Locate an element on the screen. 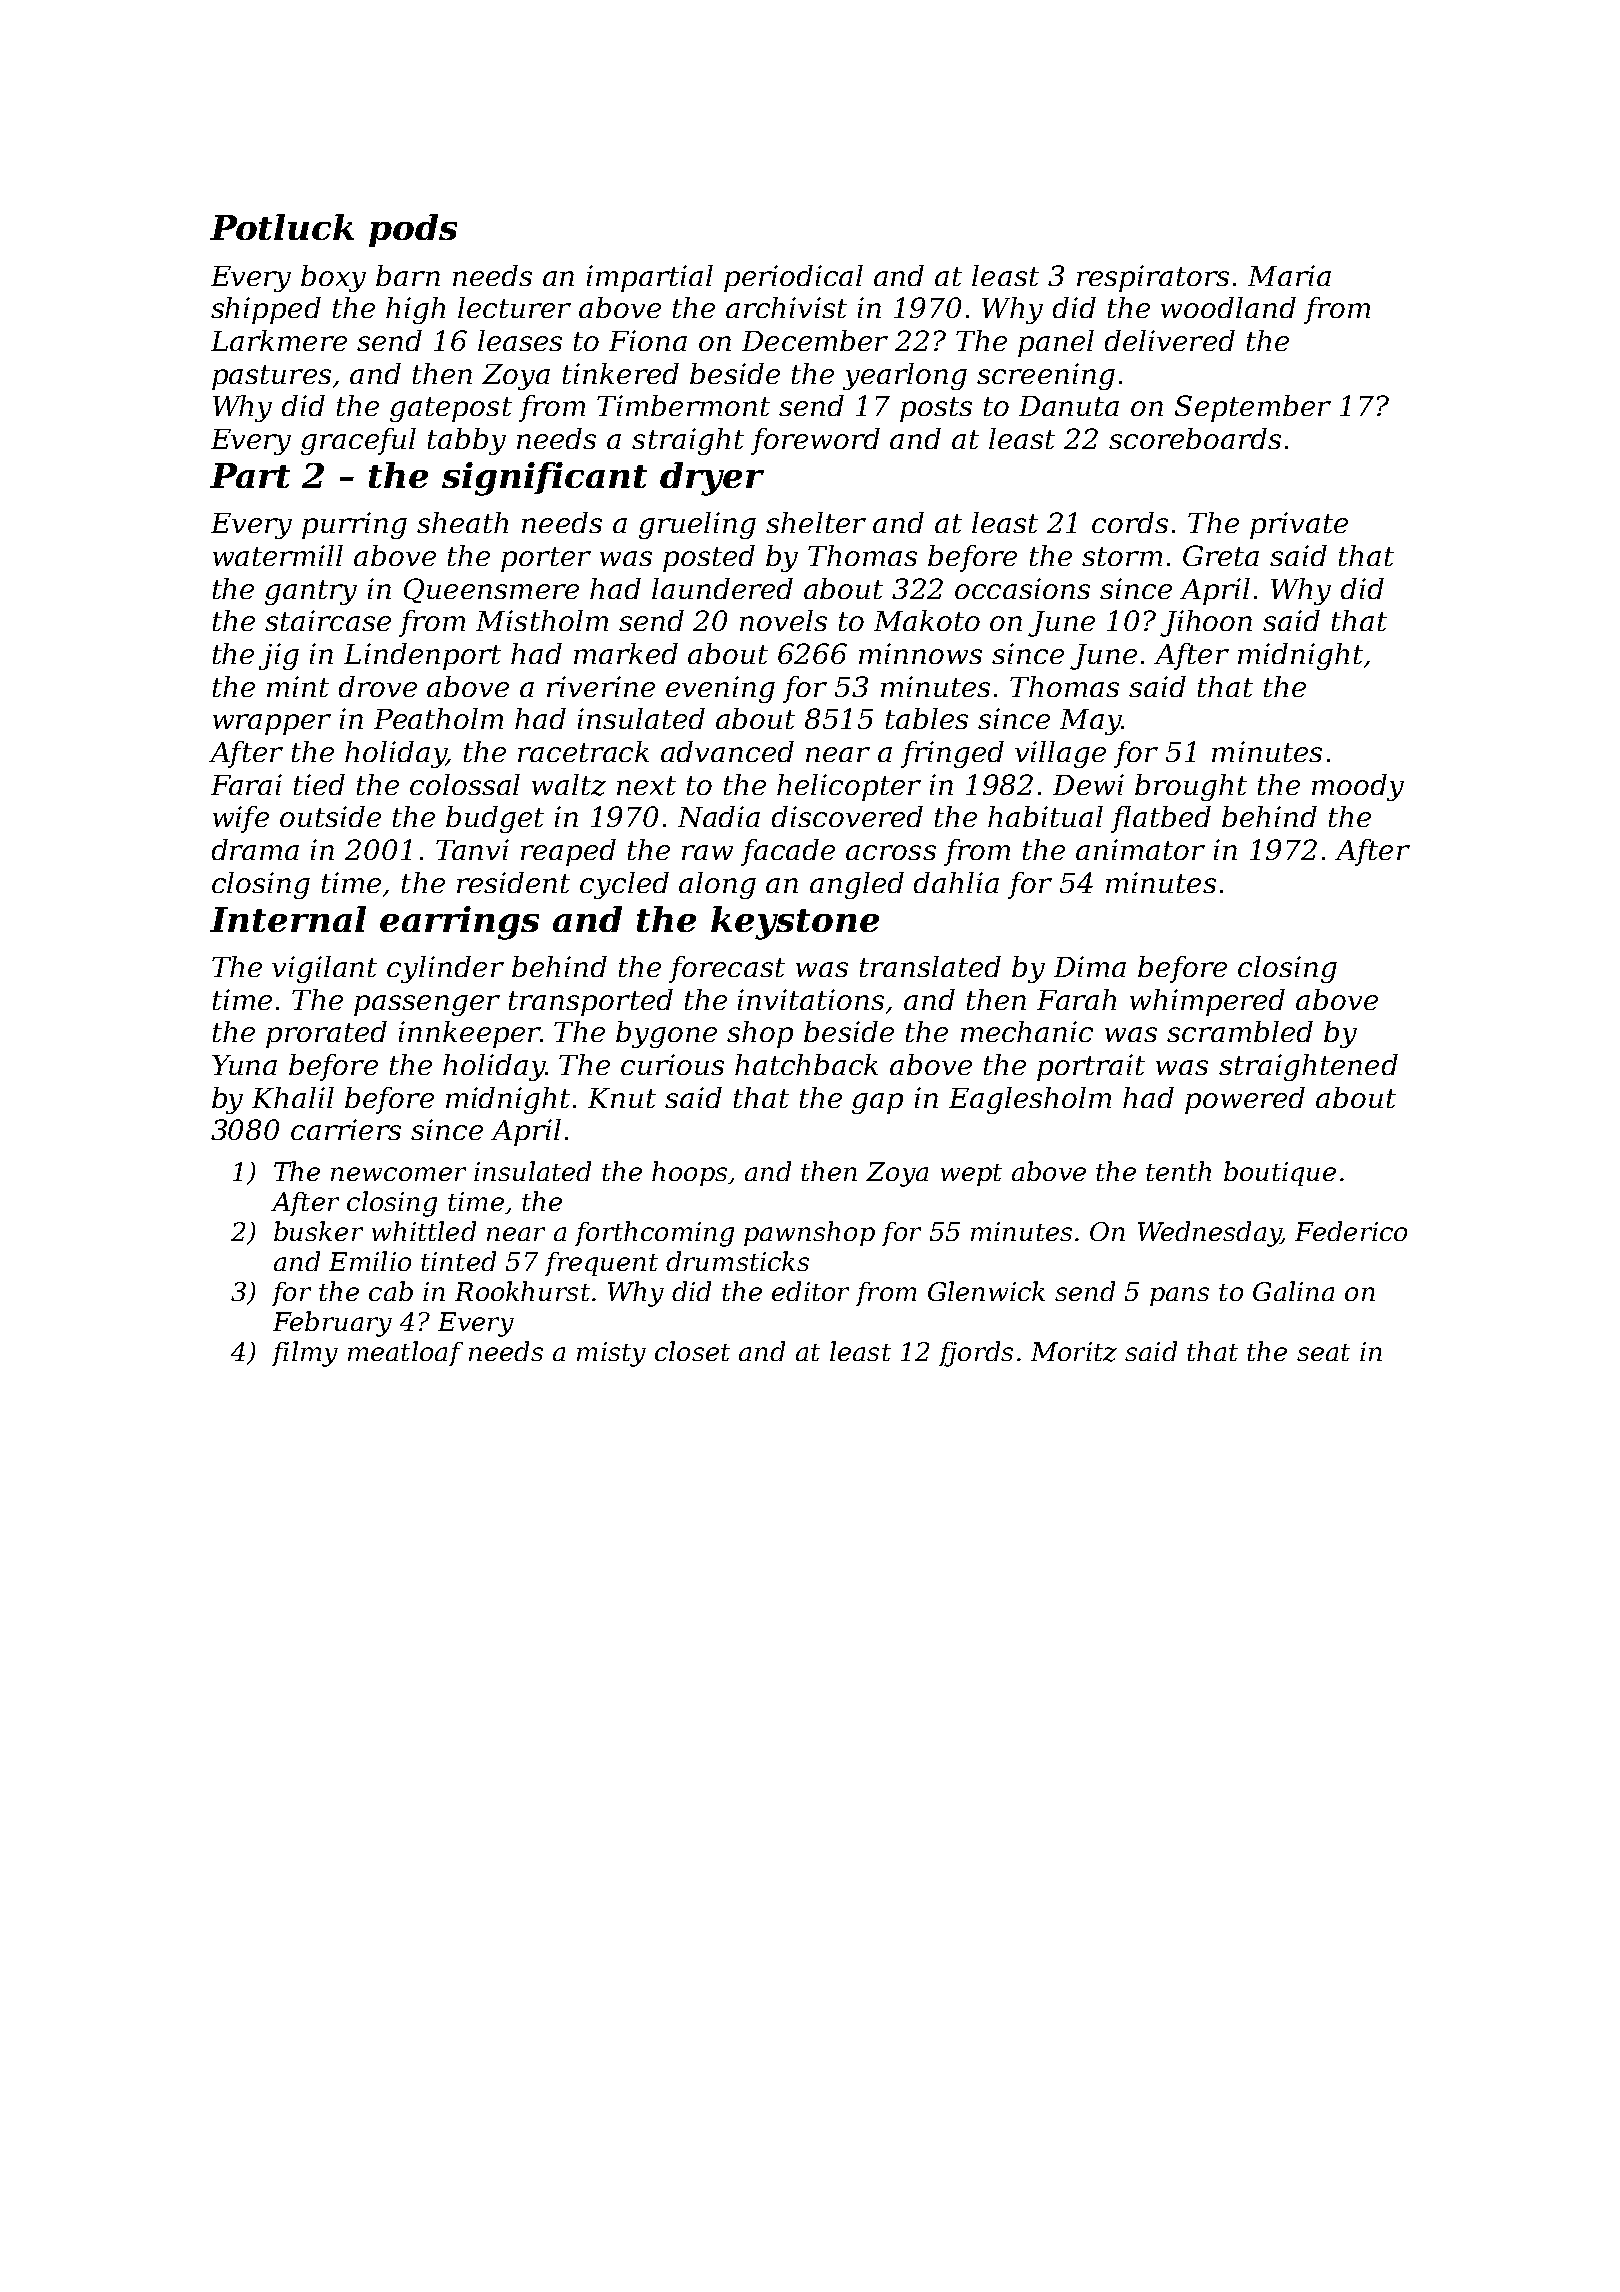  lecturer is located at coordinates (514, 307).
